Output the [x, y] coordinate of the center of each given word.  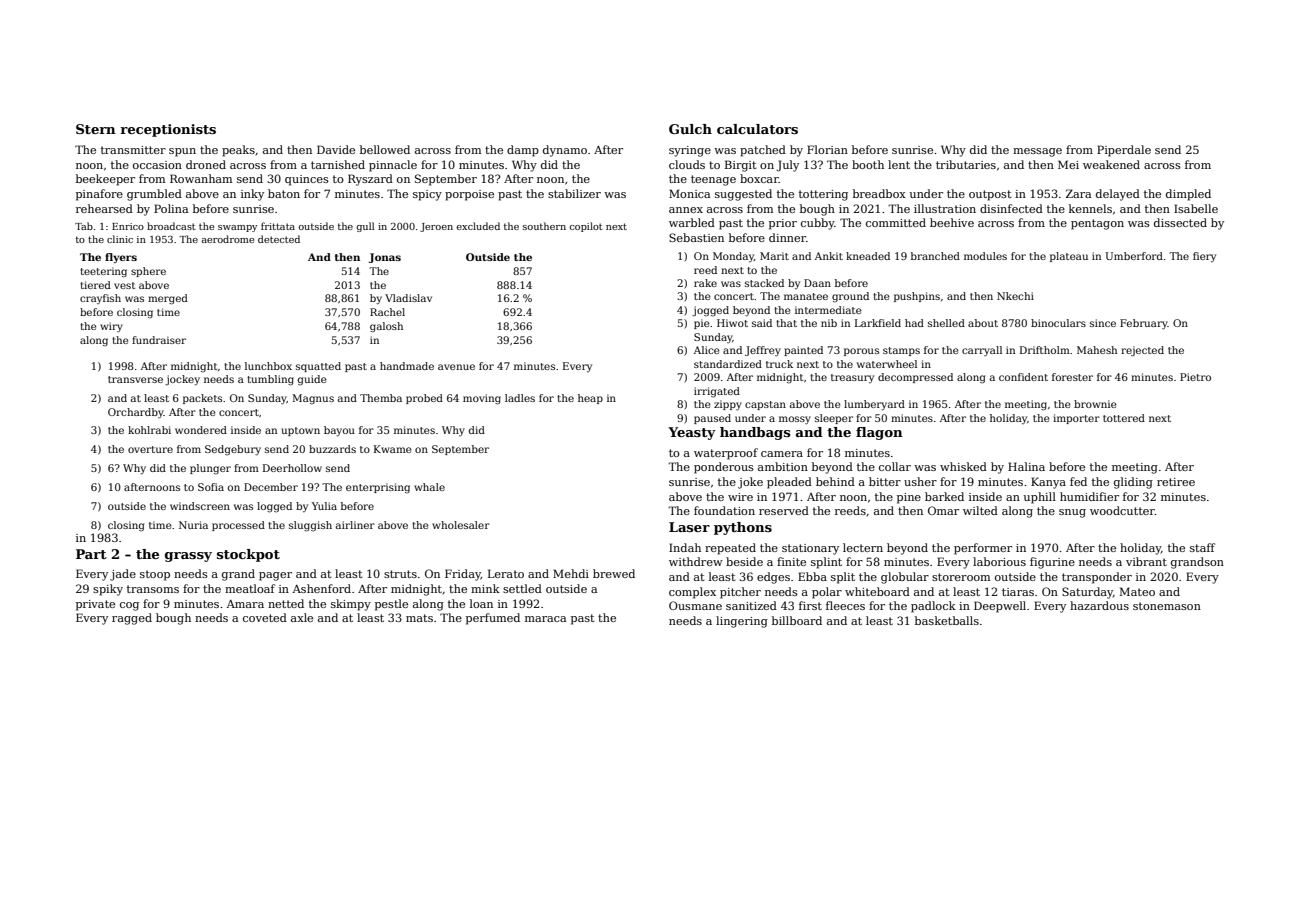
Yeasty [692, 433]
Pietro [1195, 377]
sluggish [310, 526]
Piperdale [1124, 151]
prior [783, 224]
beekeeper [105, 180]
